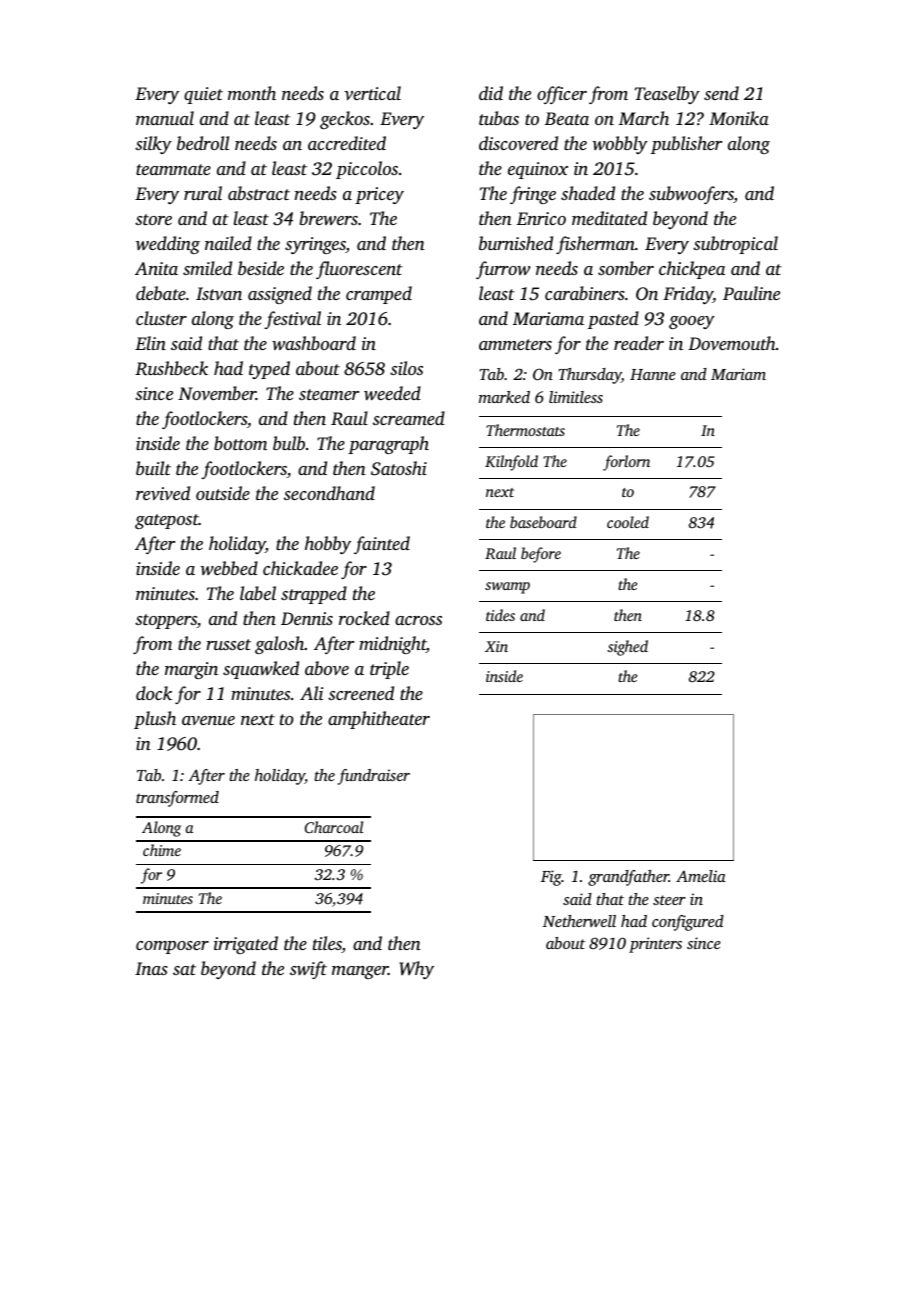 This image has width=924, height=1314. I want to click on avenue, so click(208, 720).
